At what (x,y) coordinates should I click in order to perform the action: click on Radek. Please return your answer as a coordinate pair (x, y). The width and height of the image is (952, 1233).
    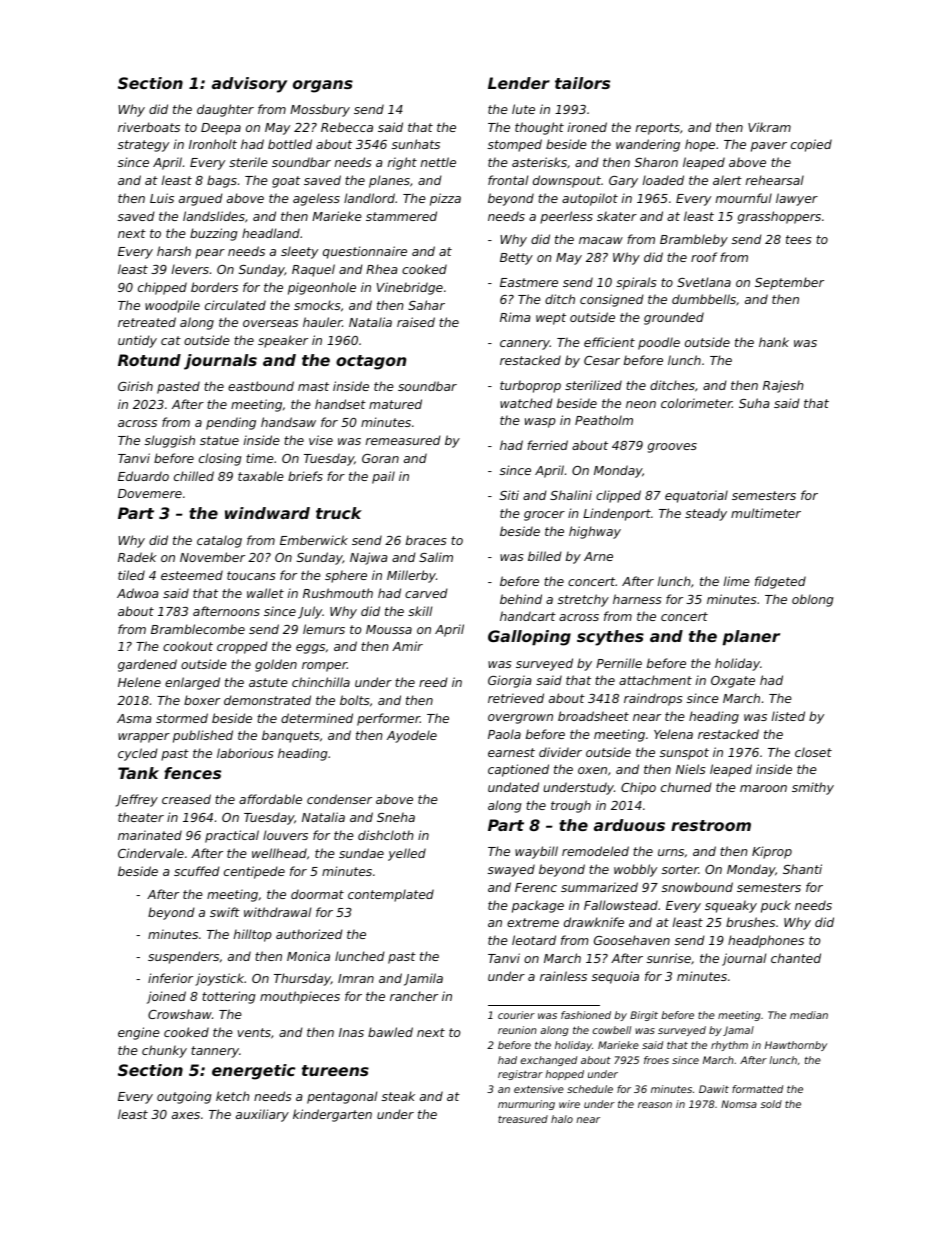
    Looking at the image, I should click on (137, 557).
